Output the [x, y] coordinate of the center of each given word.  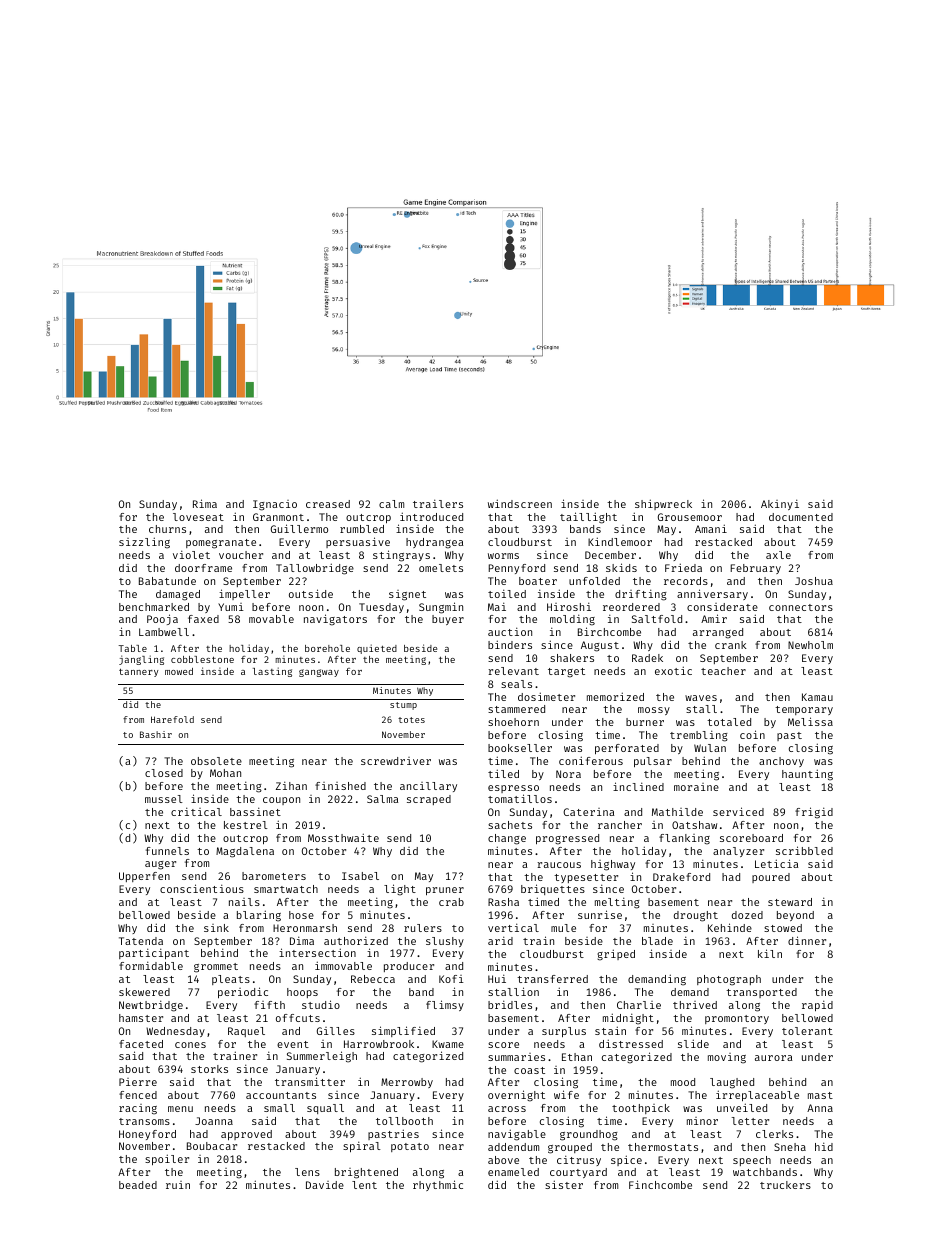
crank [731, 645]
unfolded [594, 581]
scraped [429, 800]
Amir [714, 618]
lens [307, 1172]
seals [516, 684]
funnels [167, 851]
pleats [231, 980]
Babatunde [167, 581]
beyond [795, 916]
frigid [814, 813]
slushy [445, 942]
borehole [327, 648]
